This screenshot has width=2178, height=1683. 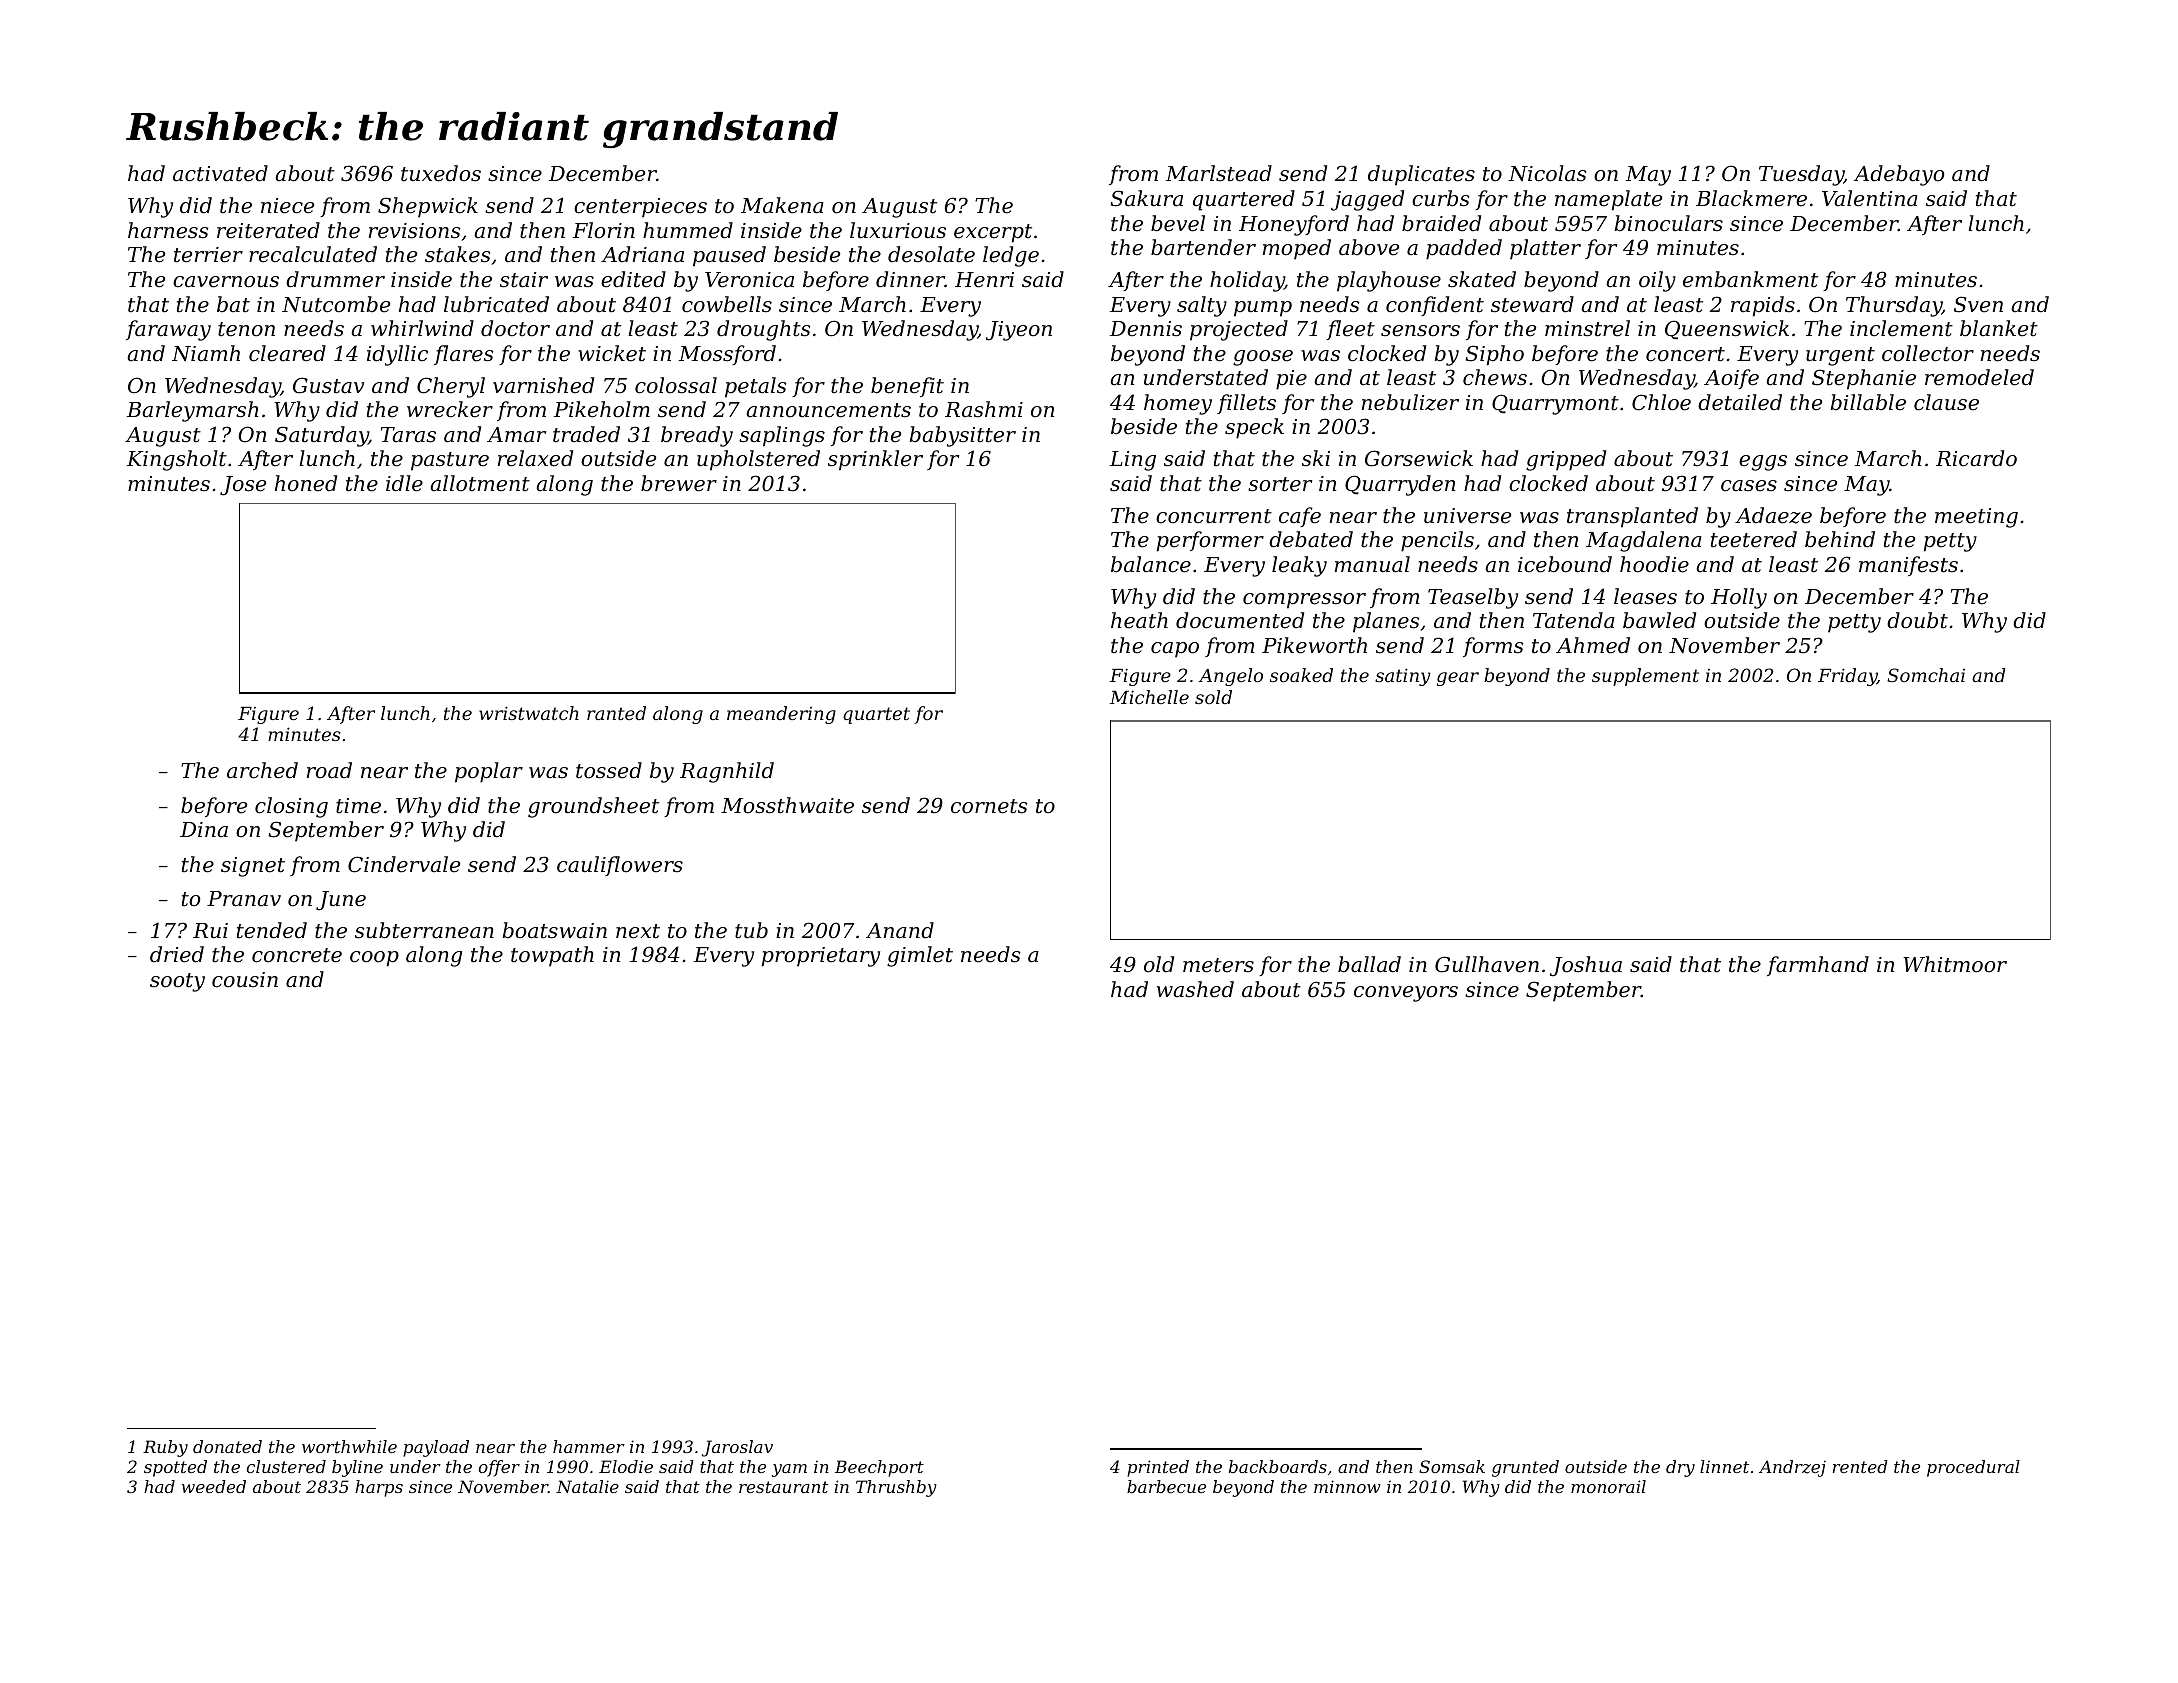 I want to click on luxurious, so click(x=898, y=230).
